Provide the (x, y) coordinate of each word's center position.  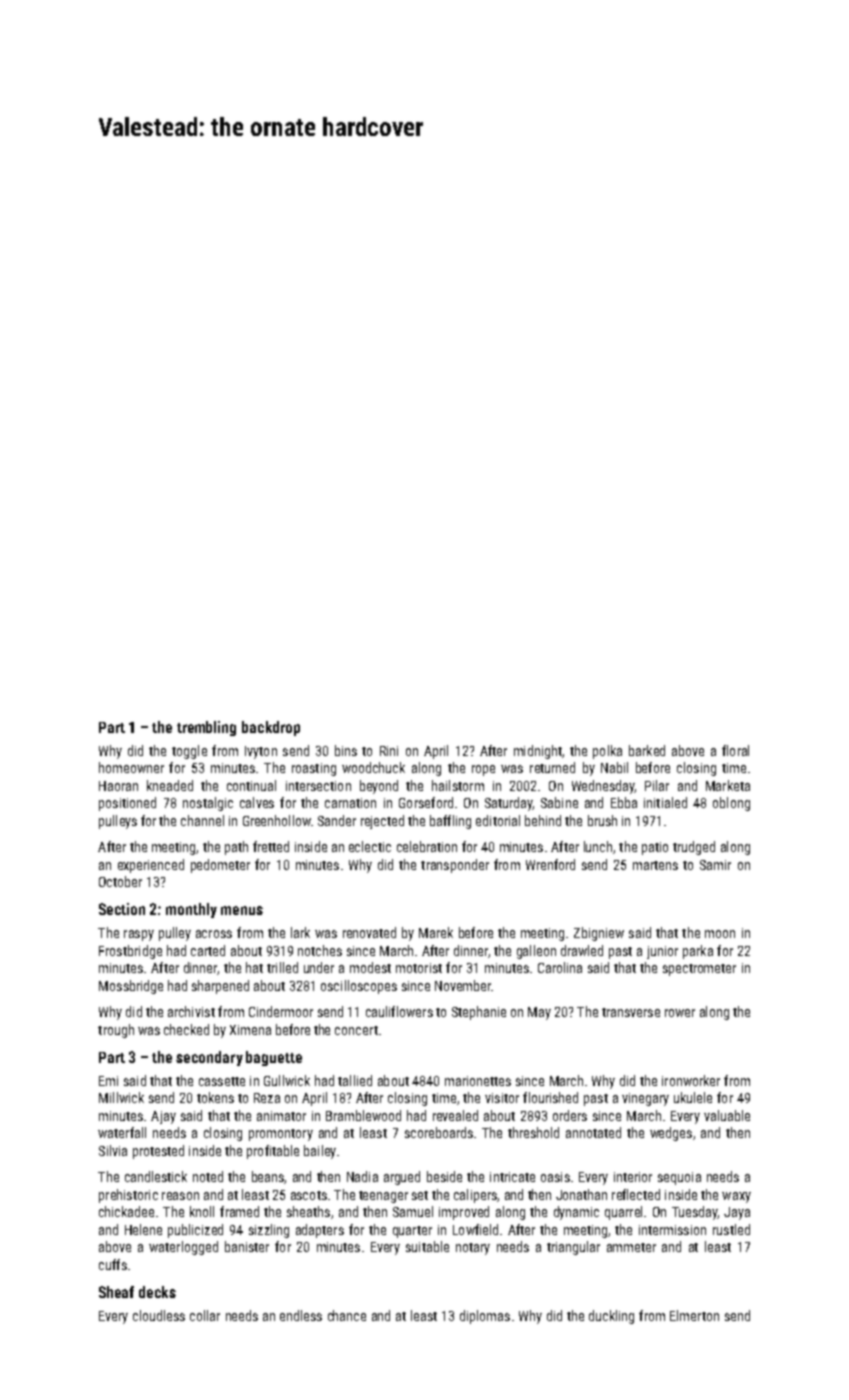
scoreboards (439, 1132)
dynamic (576, 1213)
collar (205, 1315)
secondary (209, 1058)
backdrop (271, 728)
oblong (731, 804)
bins (346, 750)
